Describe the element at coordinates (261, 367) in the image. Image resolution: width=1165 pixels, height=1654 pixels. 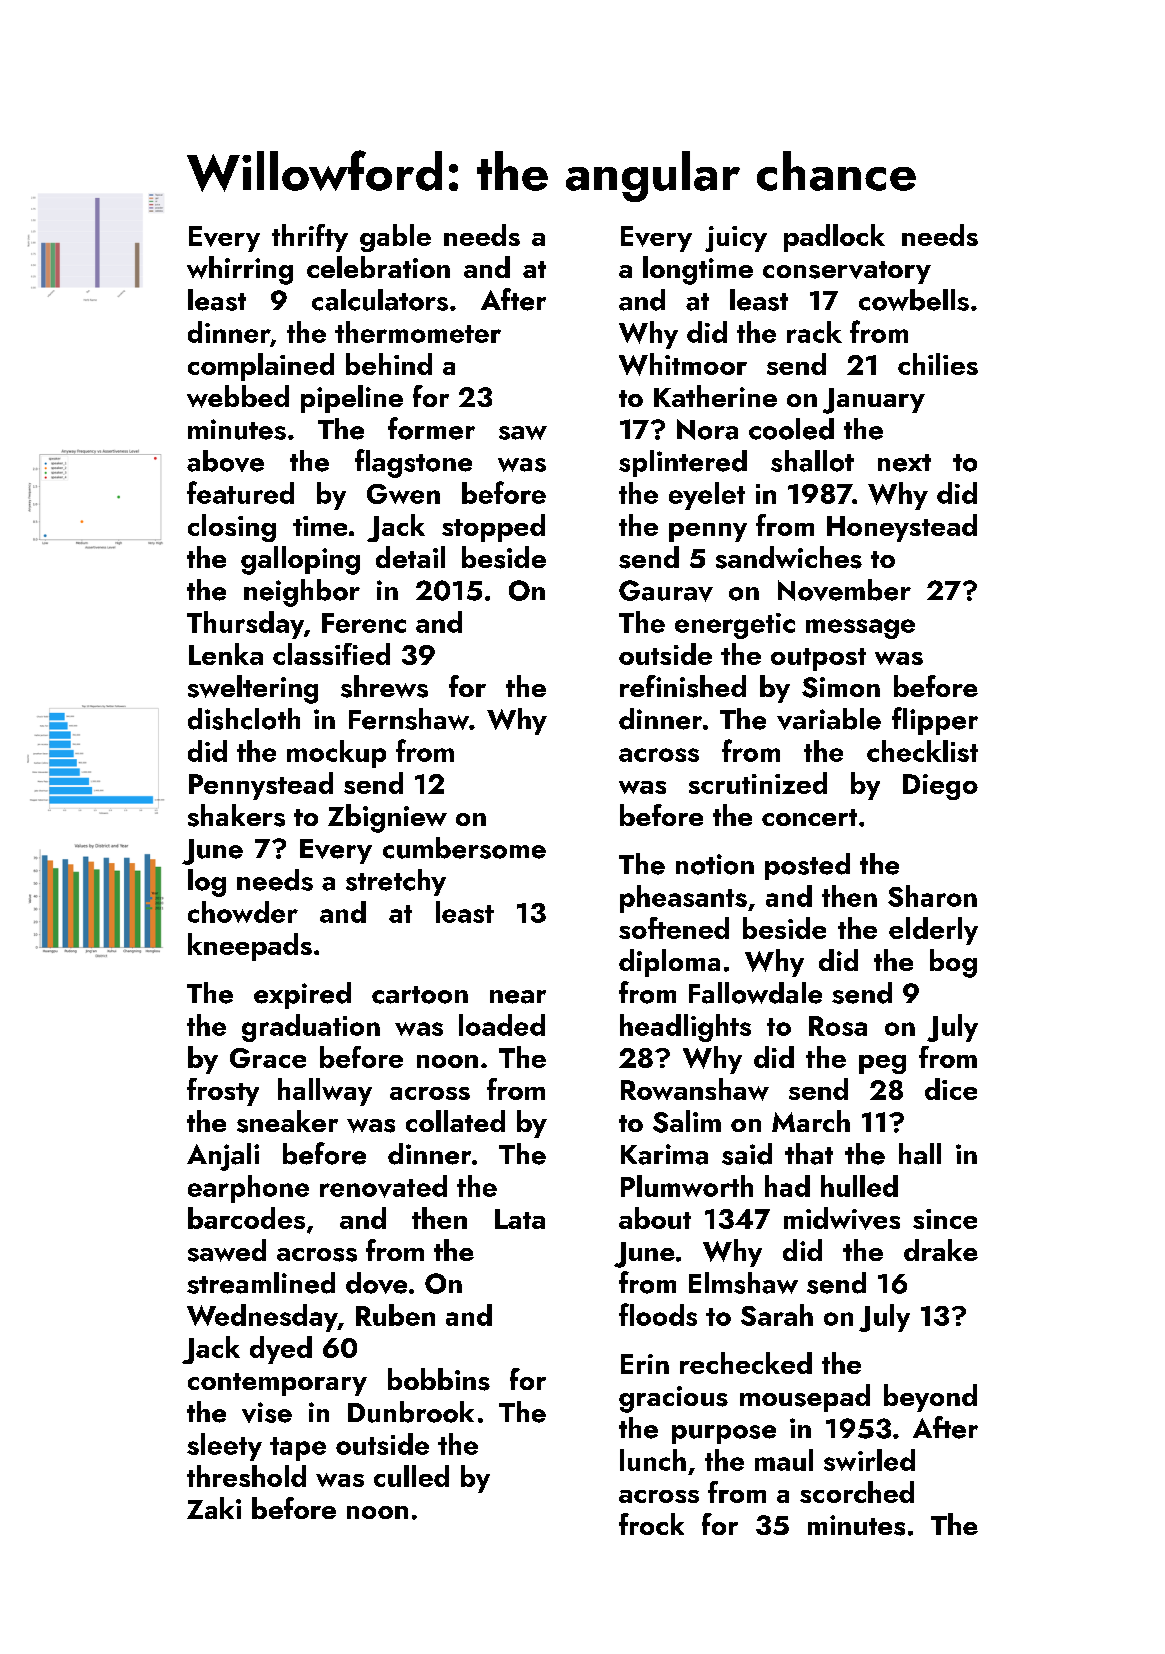
I see `complained` at that location.
